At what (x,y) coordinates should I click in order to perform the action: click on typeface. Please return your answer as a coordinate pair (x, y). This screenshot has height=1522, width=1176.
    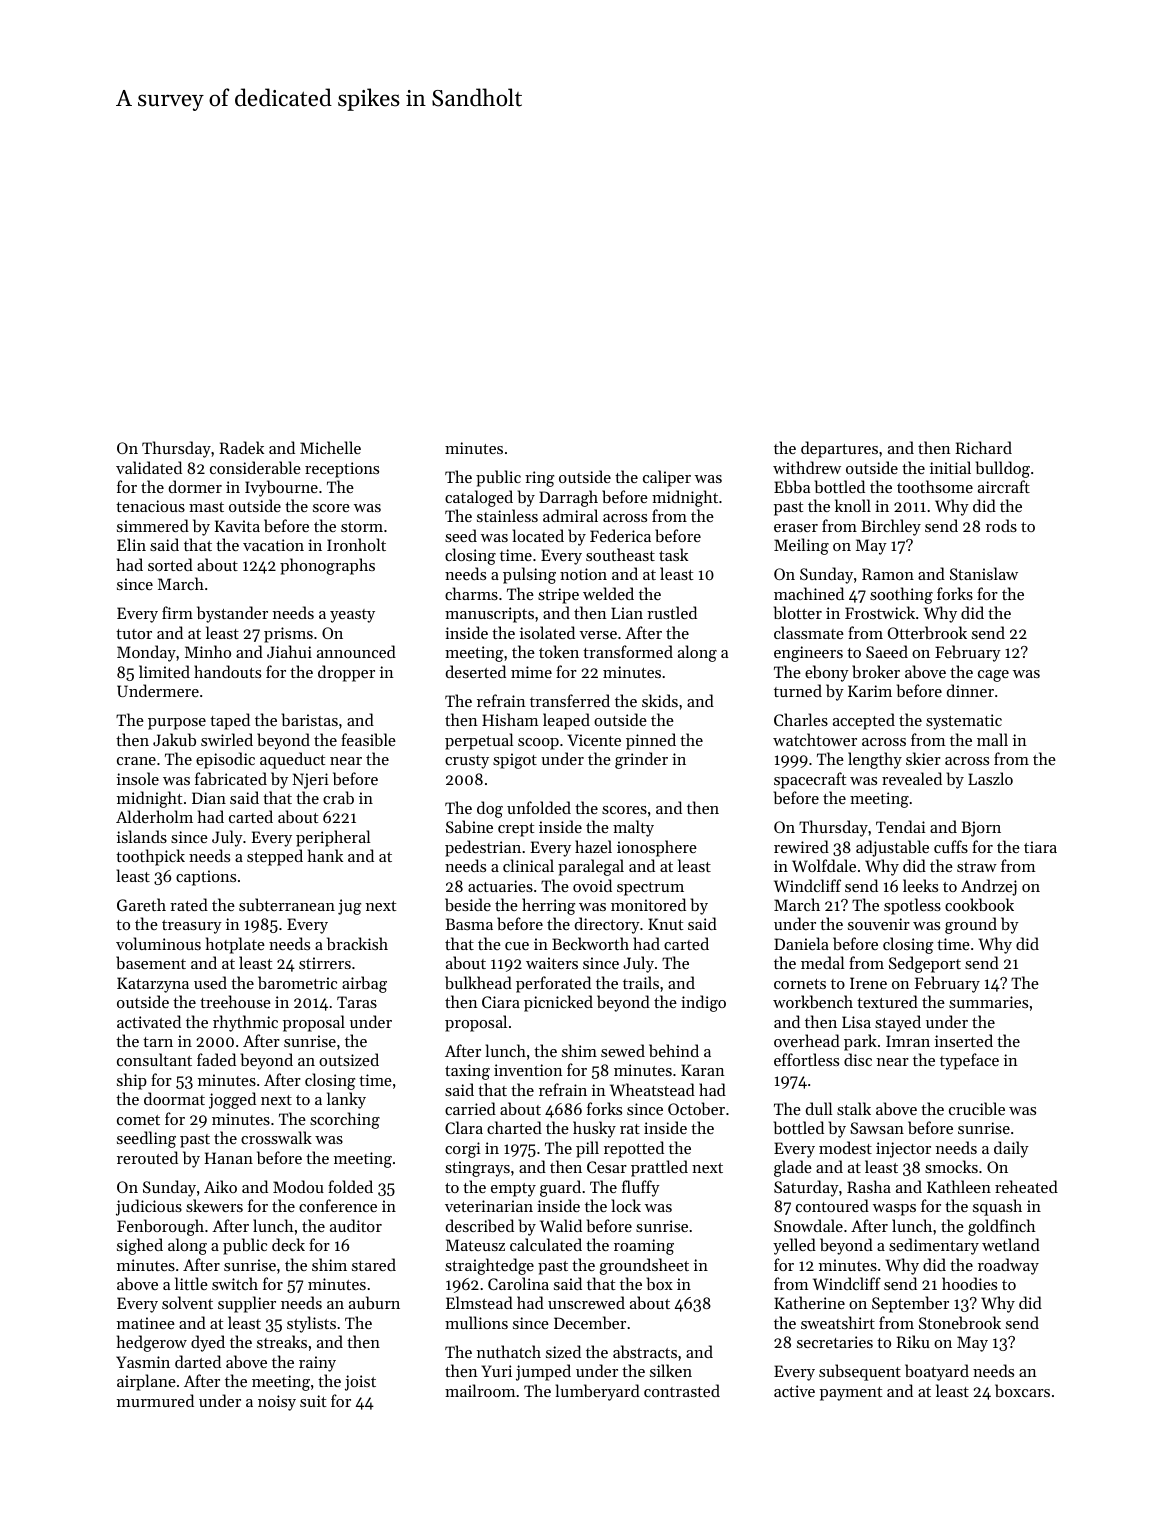
    Looking at the image, I should click on (969, 1061).
